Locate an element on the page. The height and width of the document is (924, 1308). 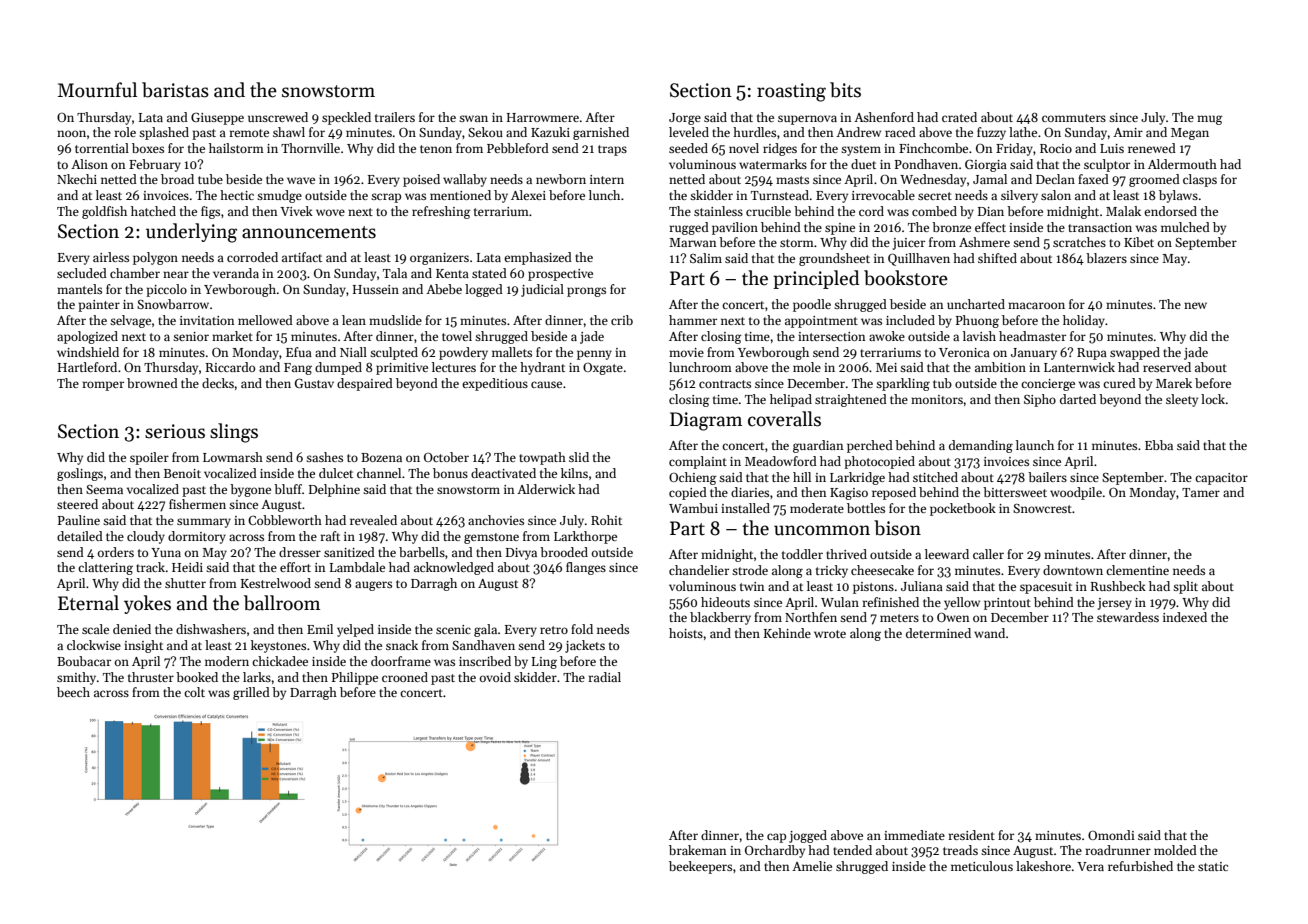
roasting is located at coordinates (791, 92).
